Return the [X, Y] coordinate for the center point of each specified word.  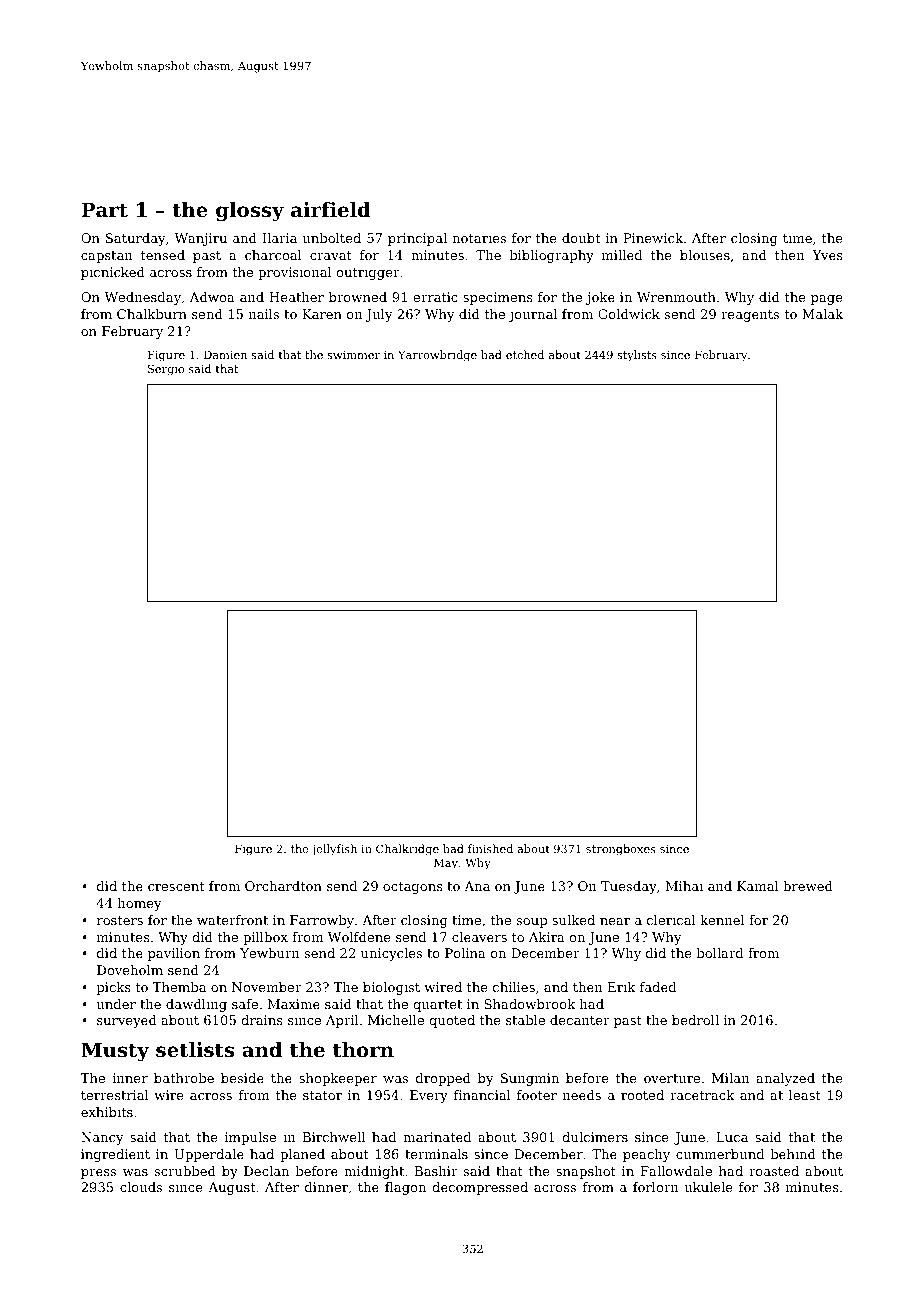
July [379, 315]
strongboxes [621, 850]
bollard [719, 953]
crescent [176, 886]
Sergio [166, 370]
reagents [750, 316]
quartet [437, 1006]
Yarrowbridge [437, 356]
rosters [120, 920]
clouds [141, 1187]
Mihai [684, 886]
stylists [637, 356]
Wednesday [142, 298]
